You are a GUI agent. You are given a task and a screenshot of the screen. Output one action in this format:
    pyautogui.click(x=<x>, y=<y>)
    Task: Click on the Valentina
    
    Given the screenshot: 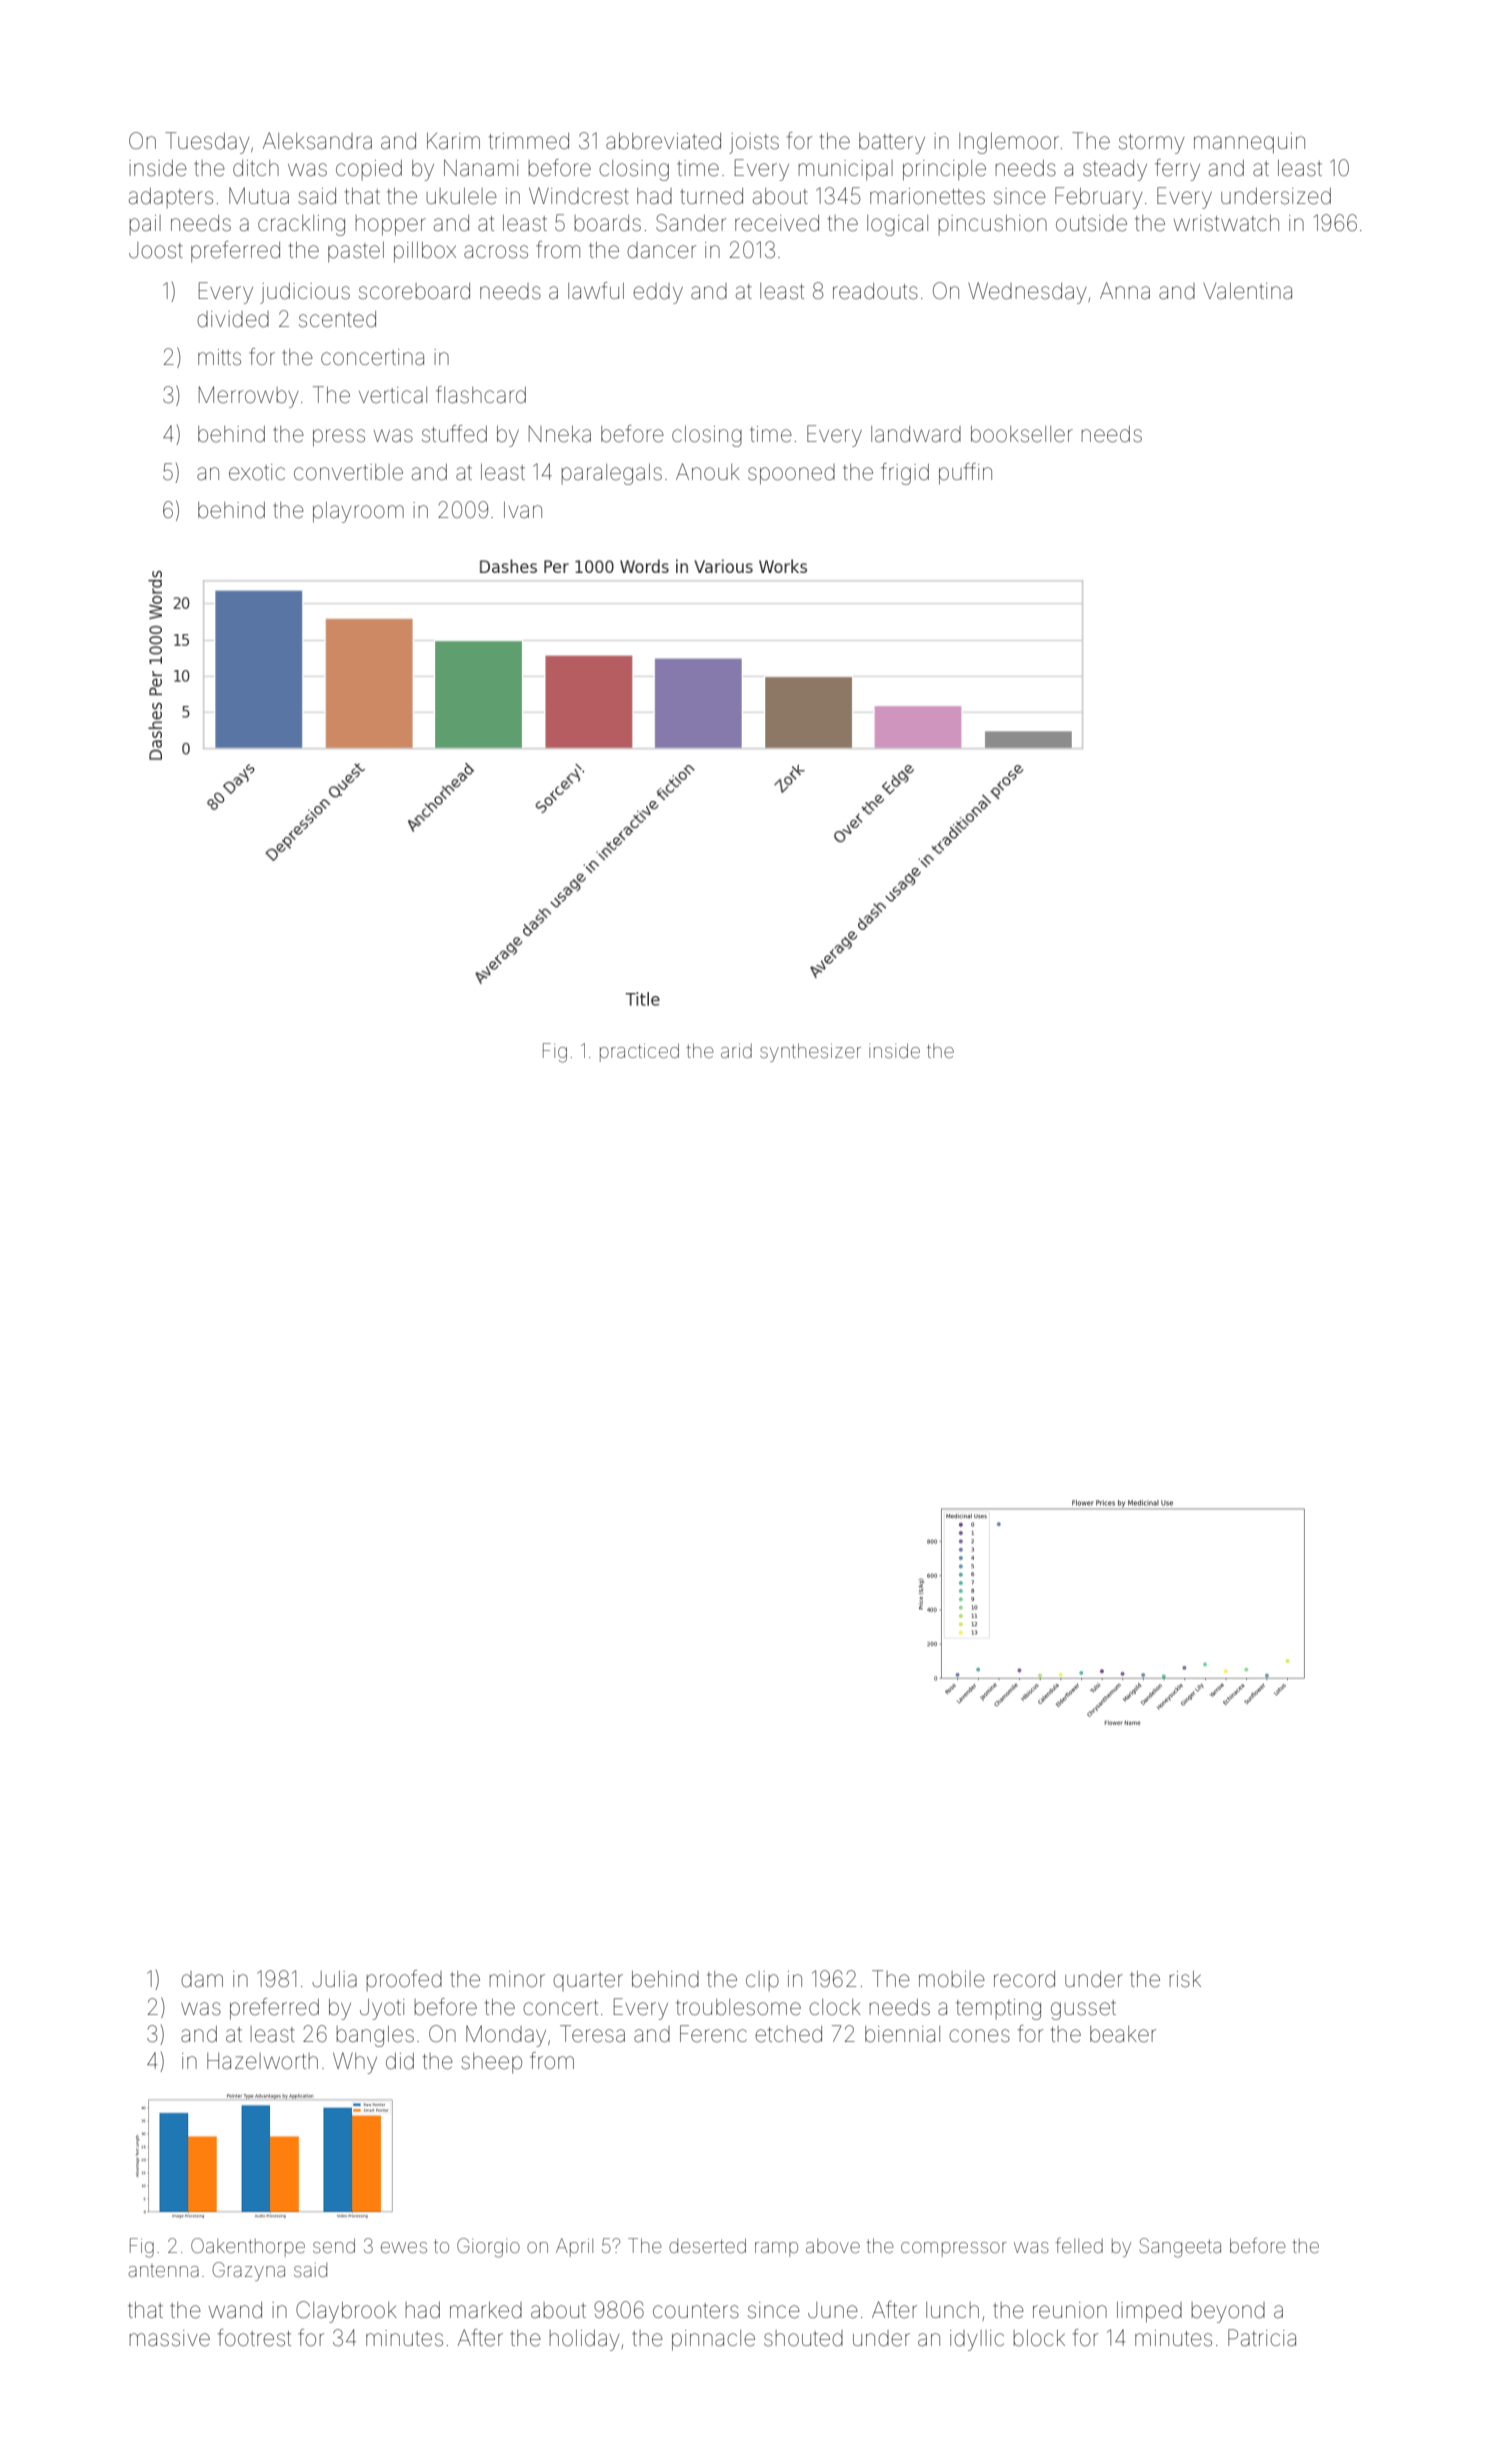 What is the action you would take?
    pyautogui.click(x=1247, y=291)
